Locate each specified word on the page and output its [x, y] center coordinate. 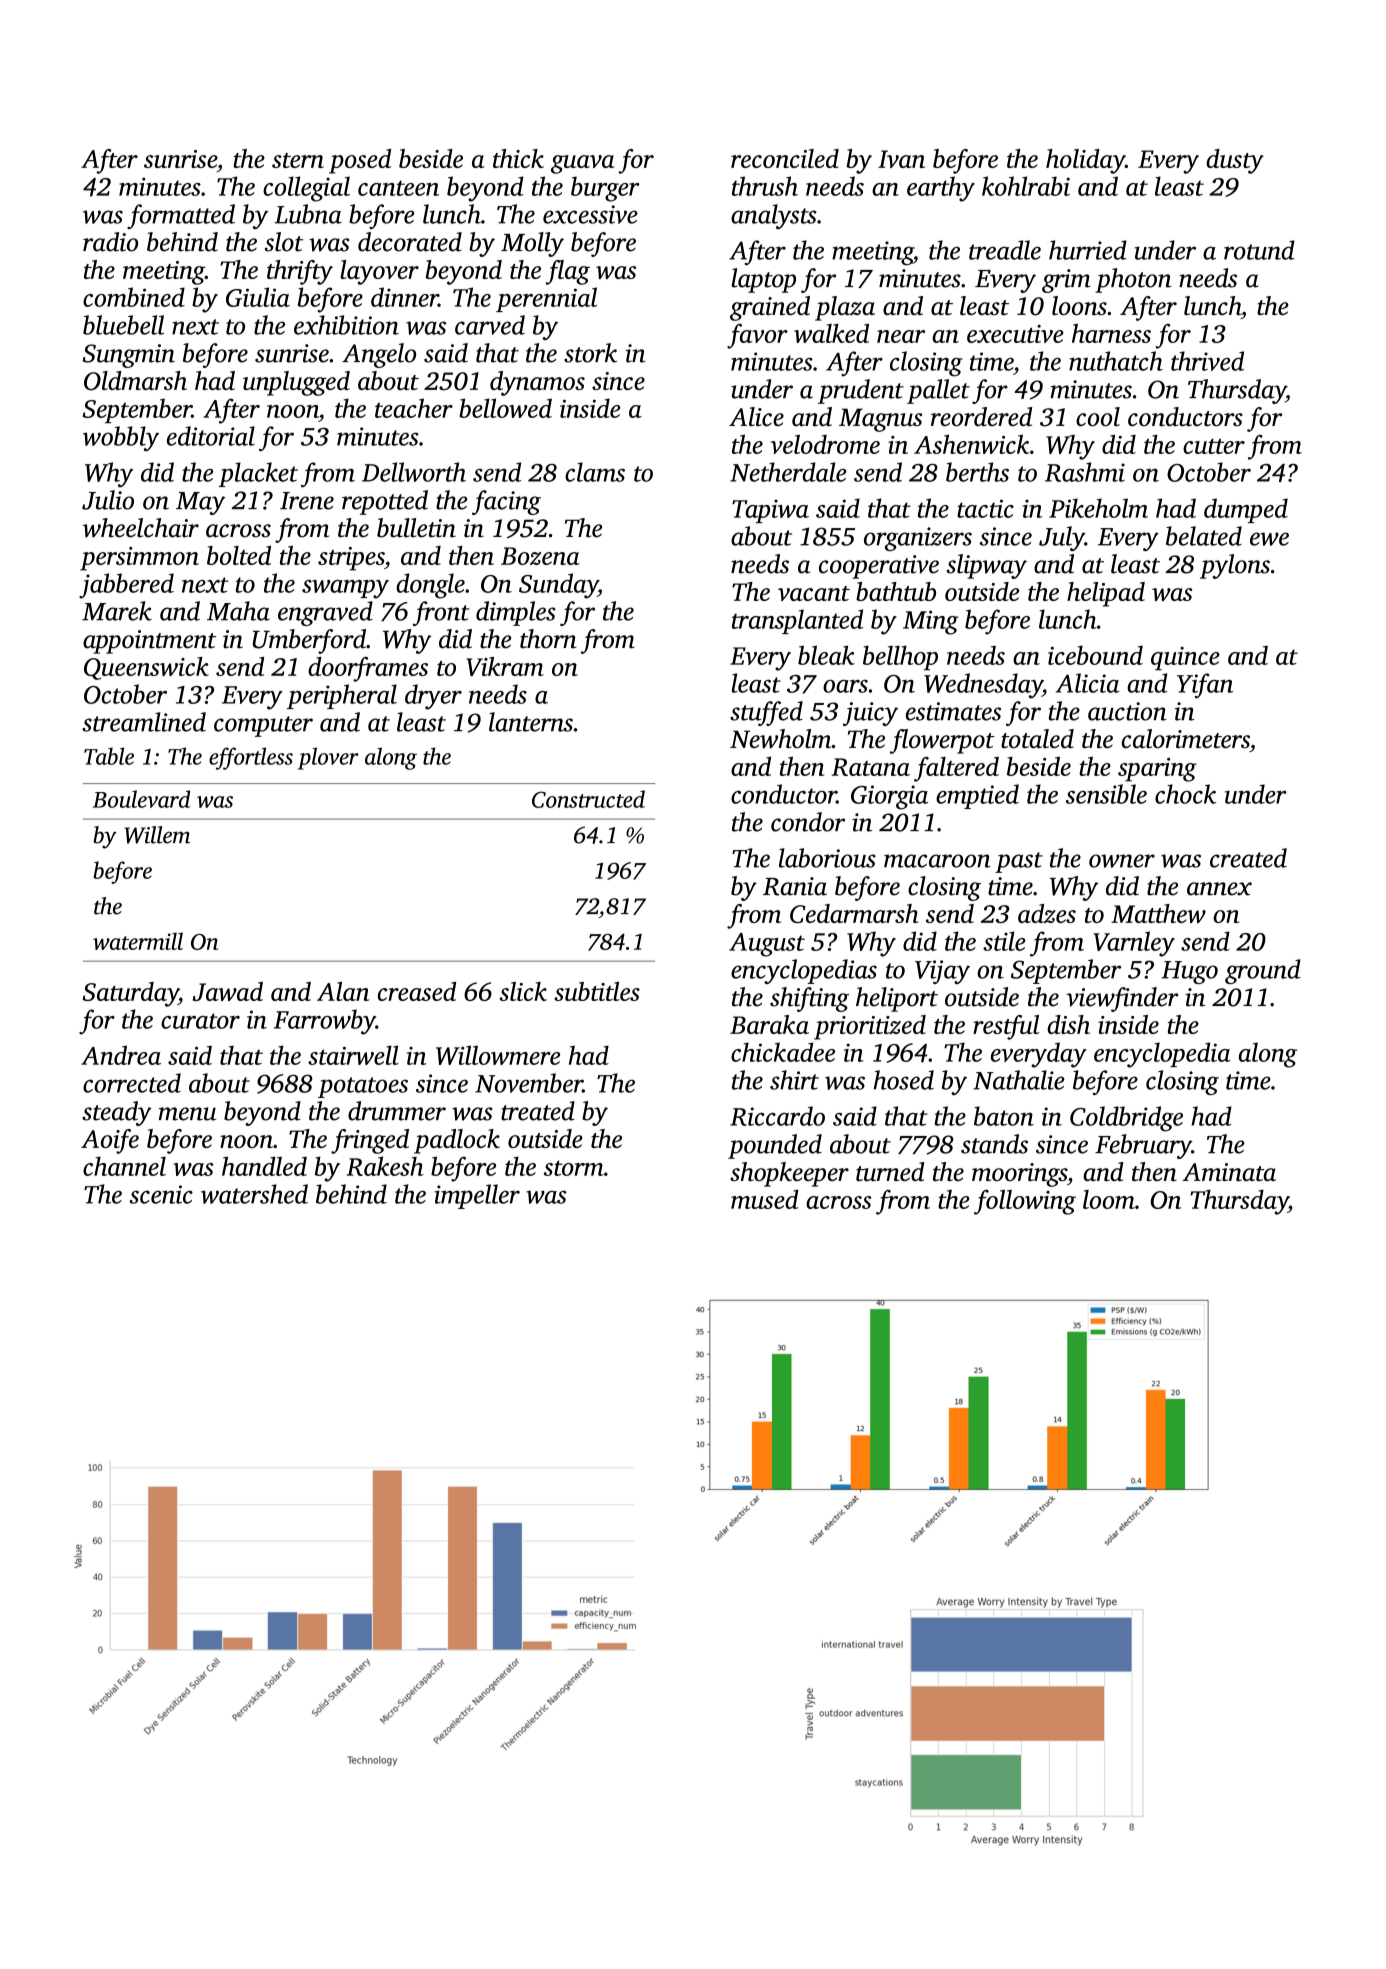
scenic [161, 1194]
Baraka [769, 1024]
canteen [398, 188]
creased [417, 991]
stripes [351, 559]
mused [765, 1199]
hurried [1088, 250]
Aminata [1229, 1172]
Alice [756, 416]
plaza [845, 308]
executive [1015, 334]
